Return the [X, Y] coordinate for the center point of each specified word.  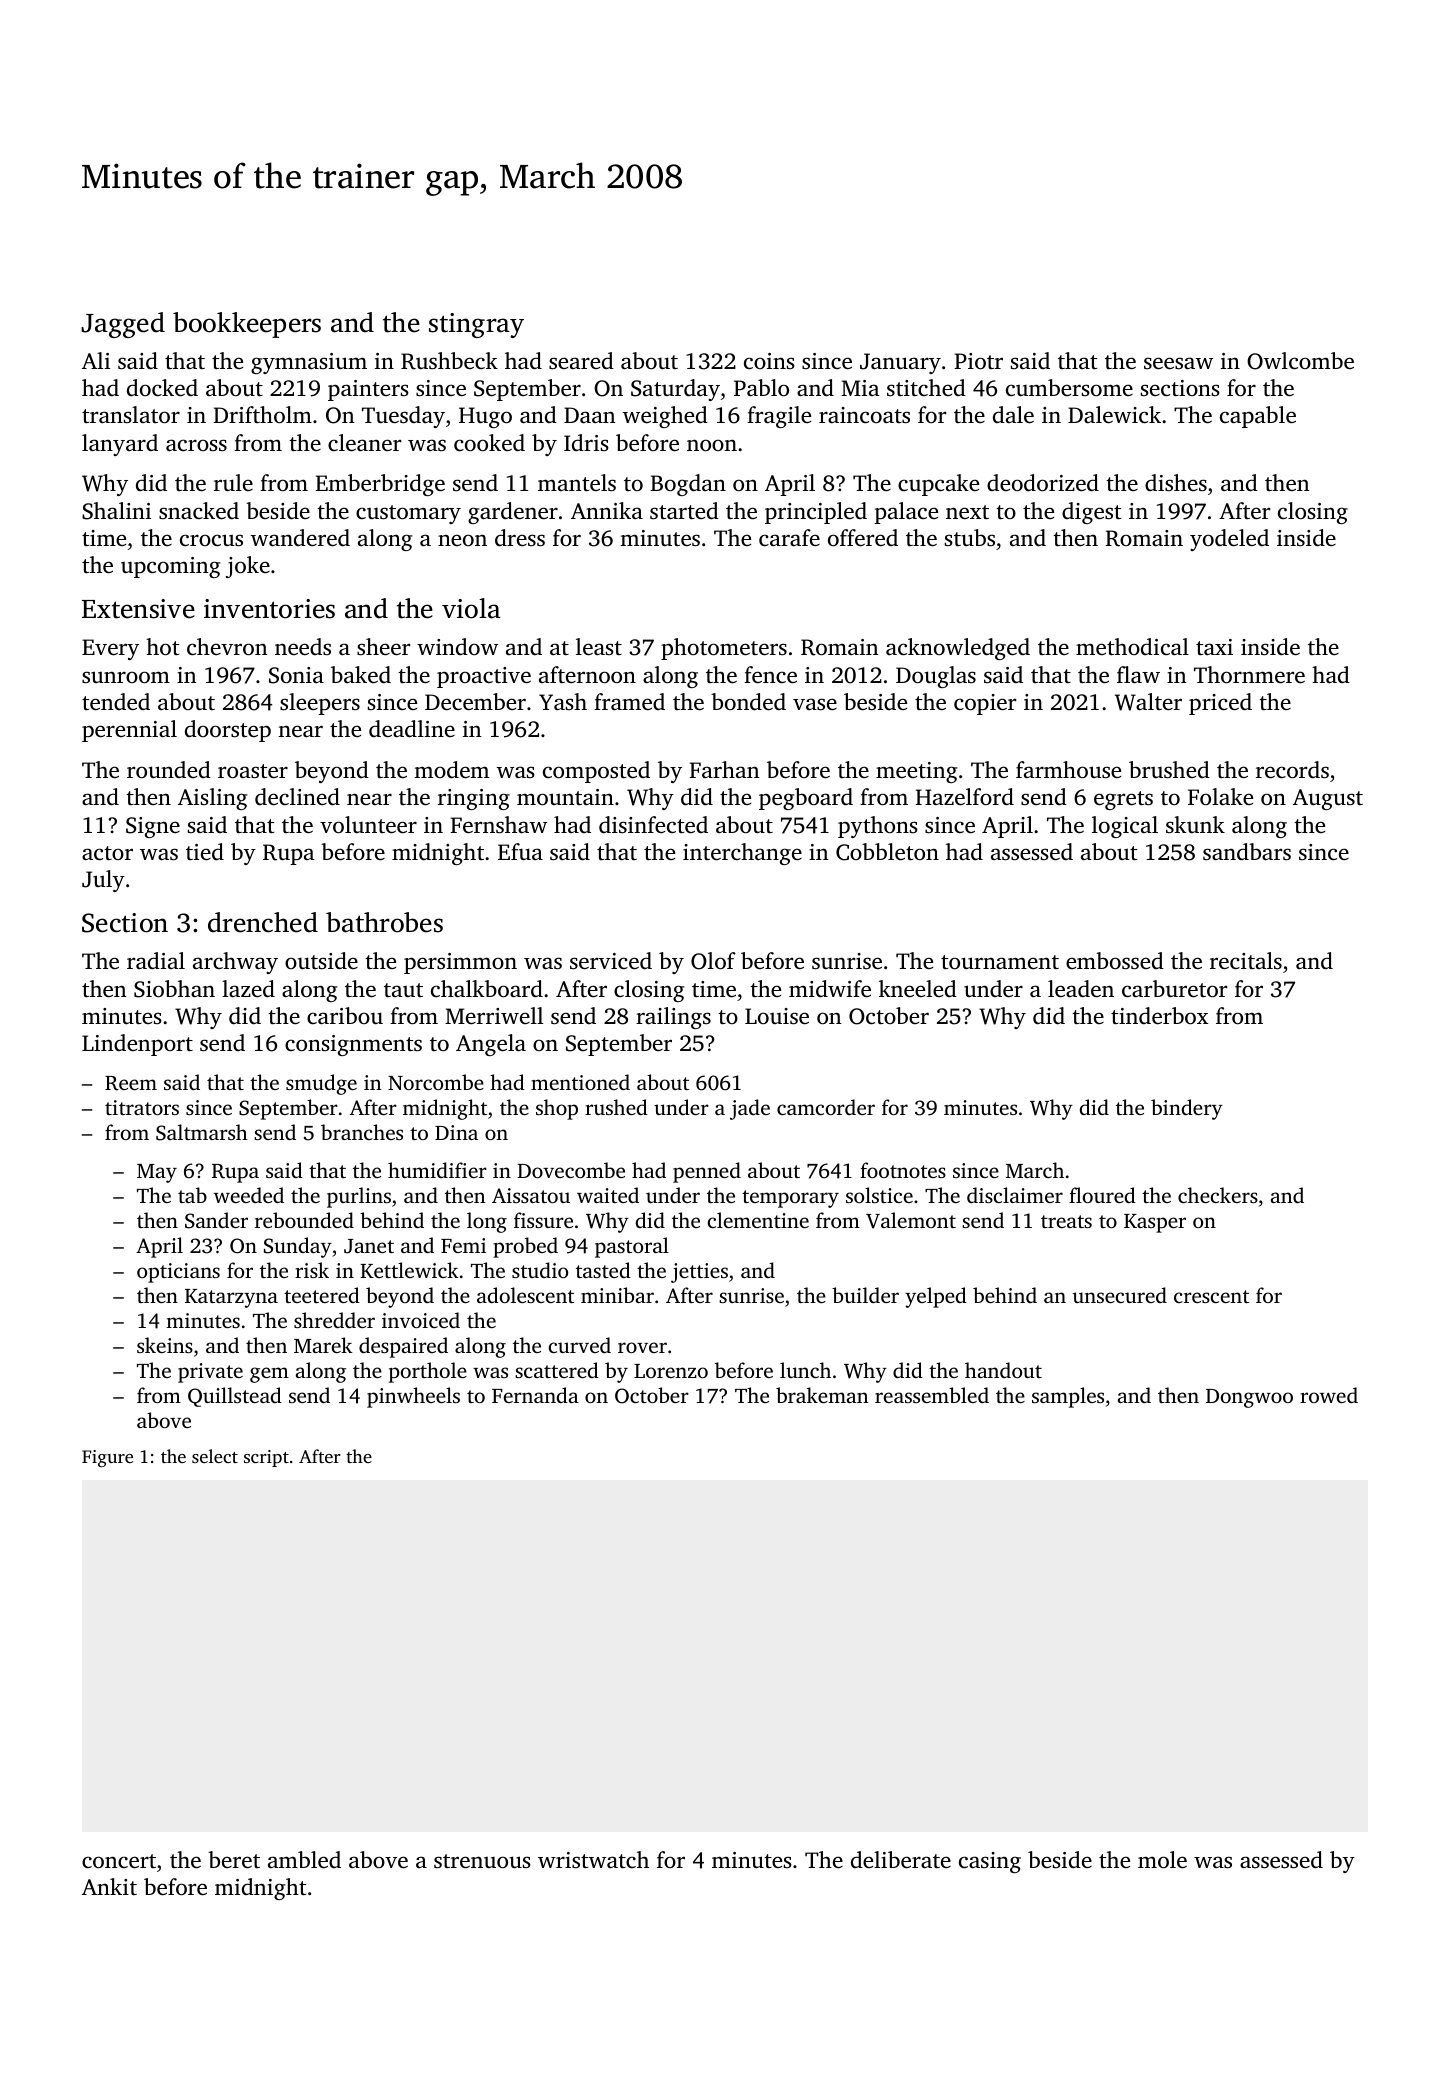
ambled [304, 1860]
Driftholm [262, 415]
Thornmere [1249, 675]
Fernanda [535, 1395]
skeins [165, 1345]
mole [1162, 1860]
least [599, 647]
